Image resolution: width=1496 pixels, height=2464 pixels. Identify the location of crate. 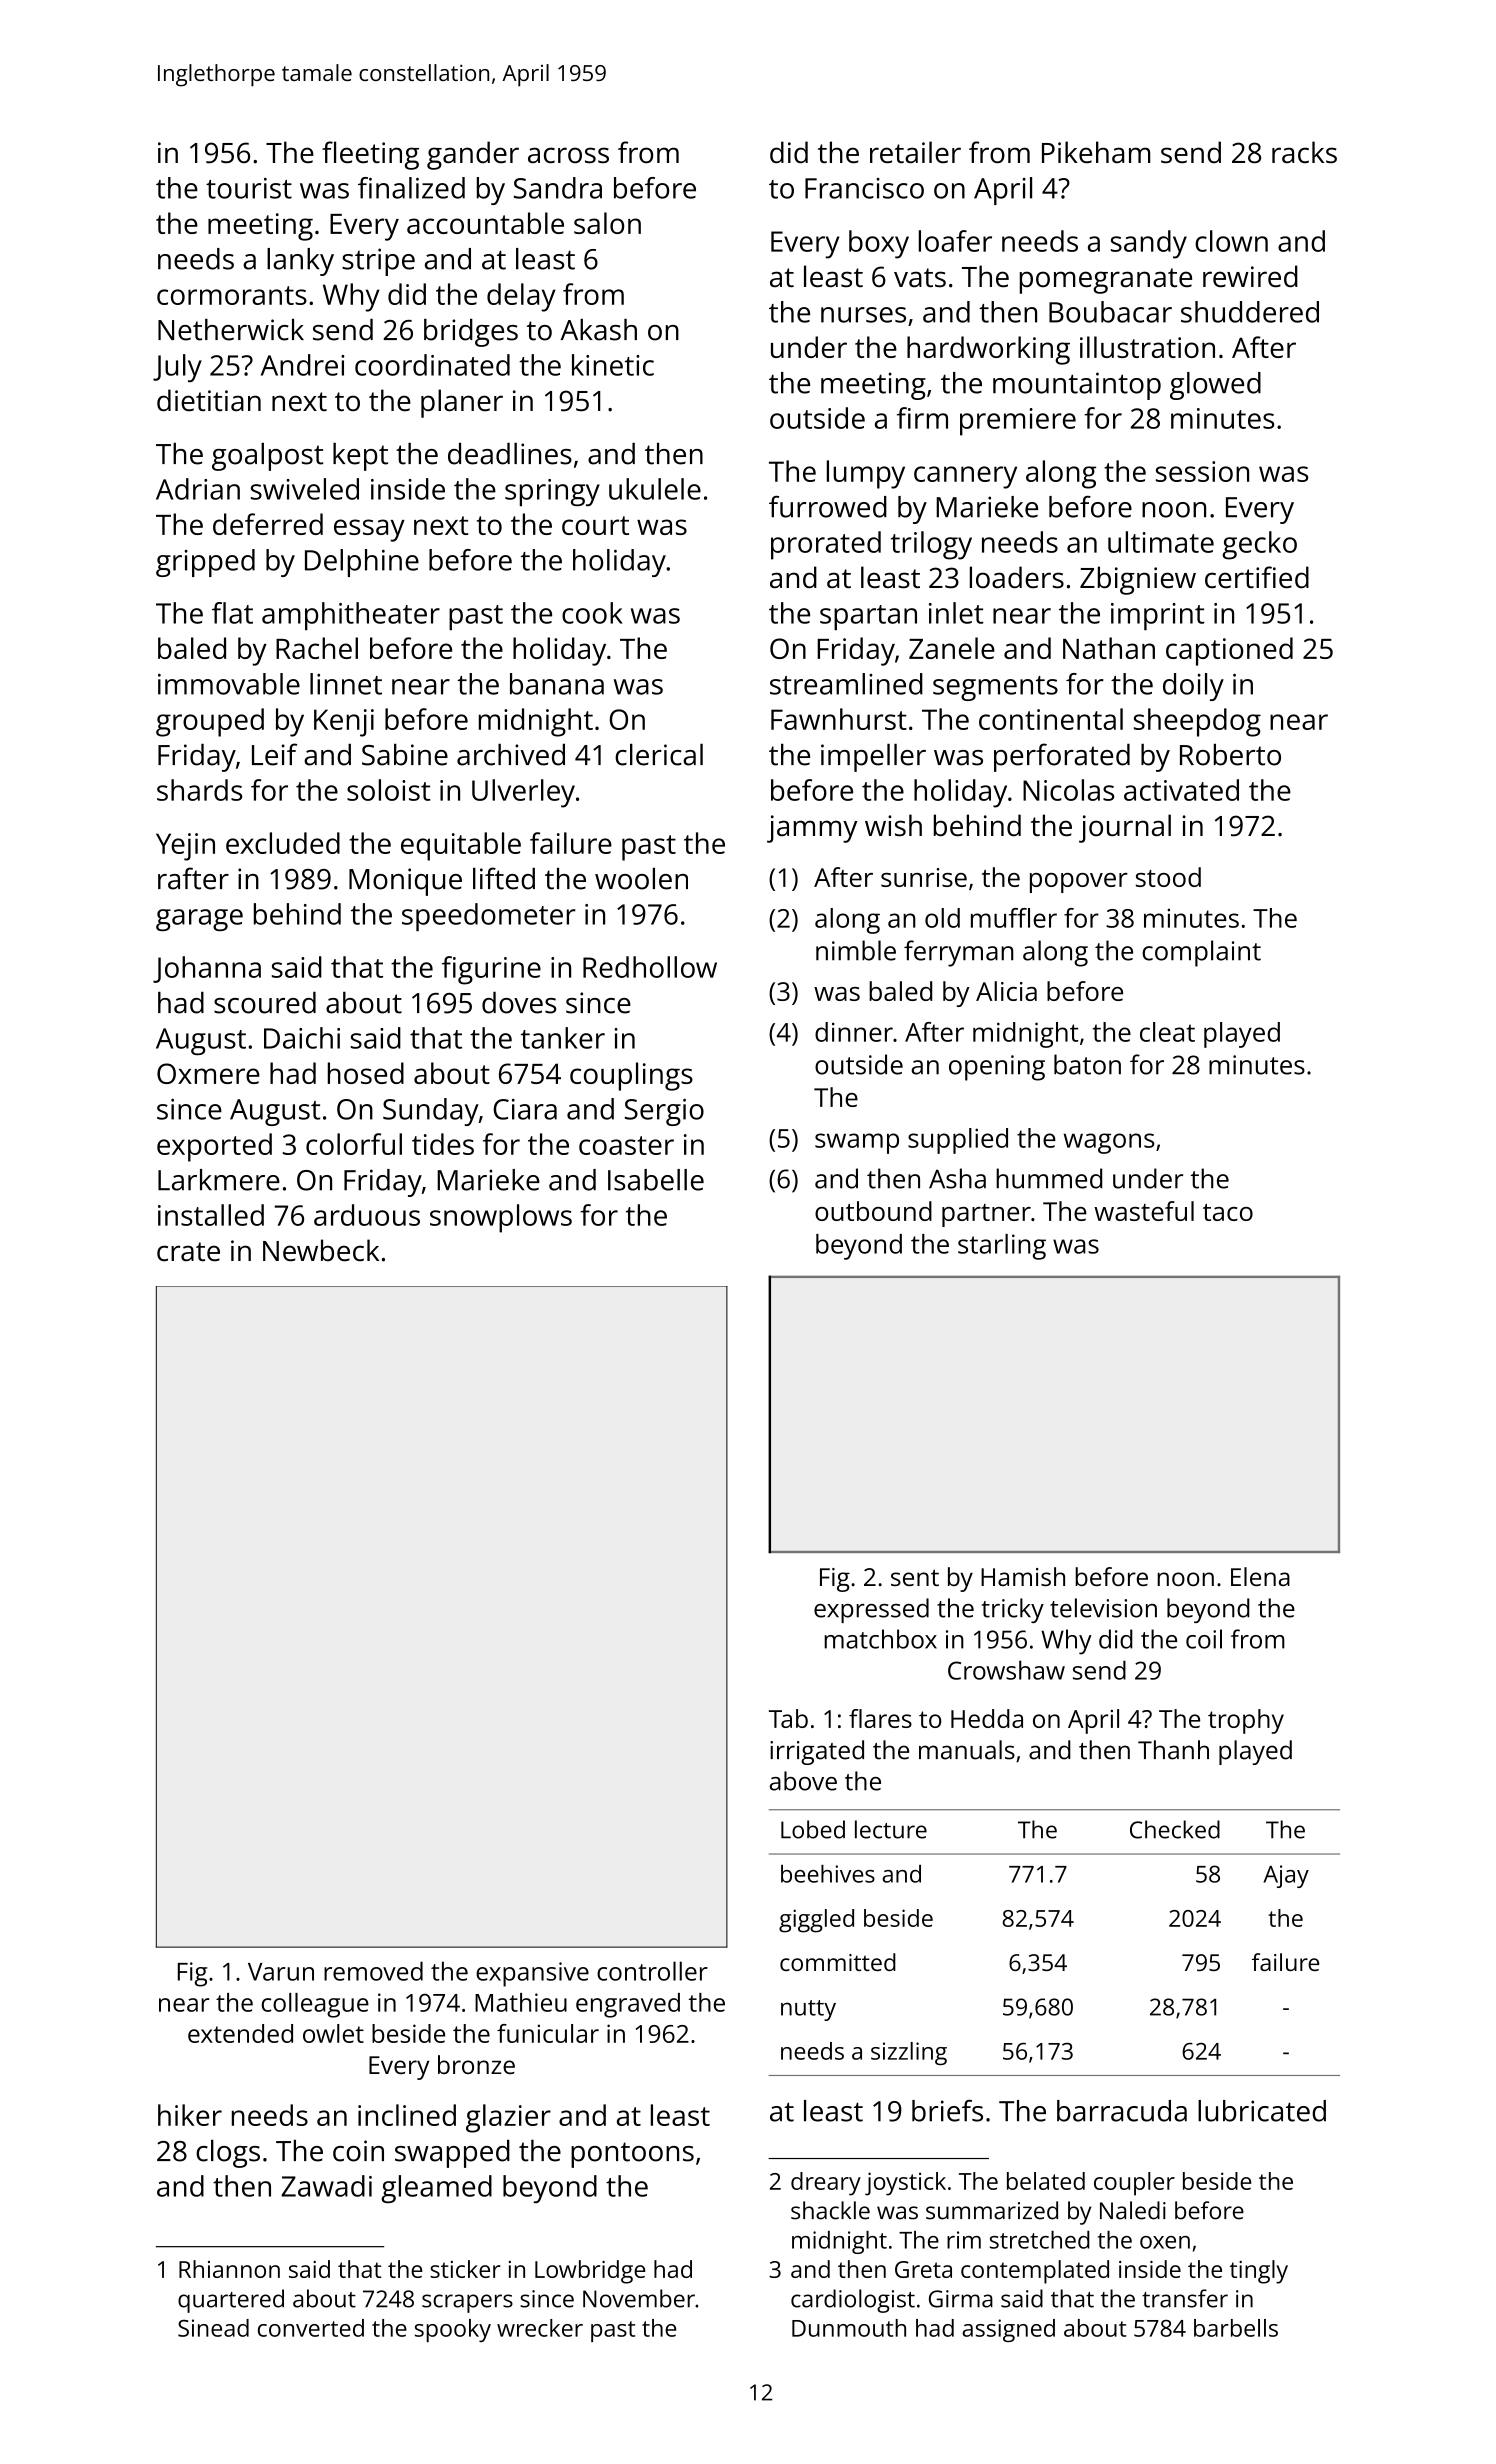
(188, 1252).
